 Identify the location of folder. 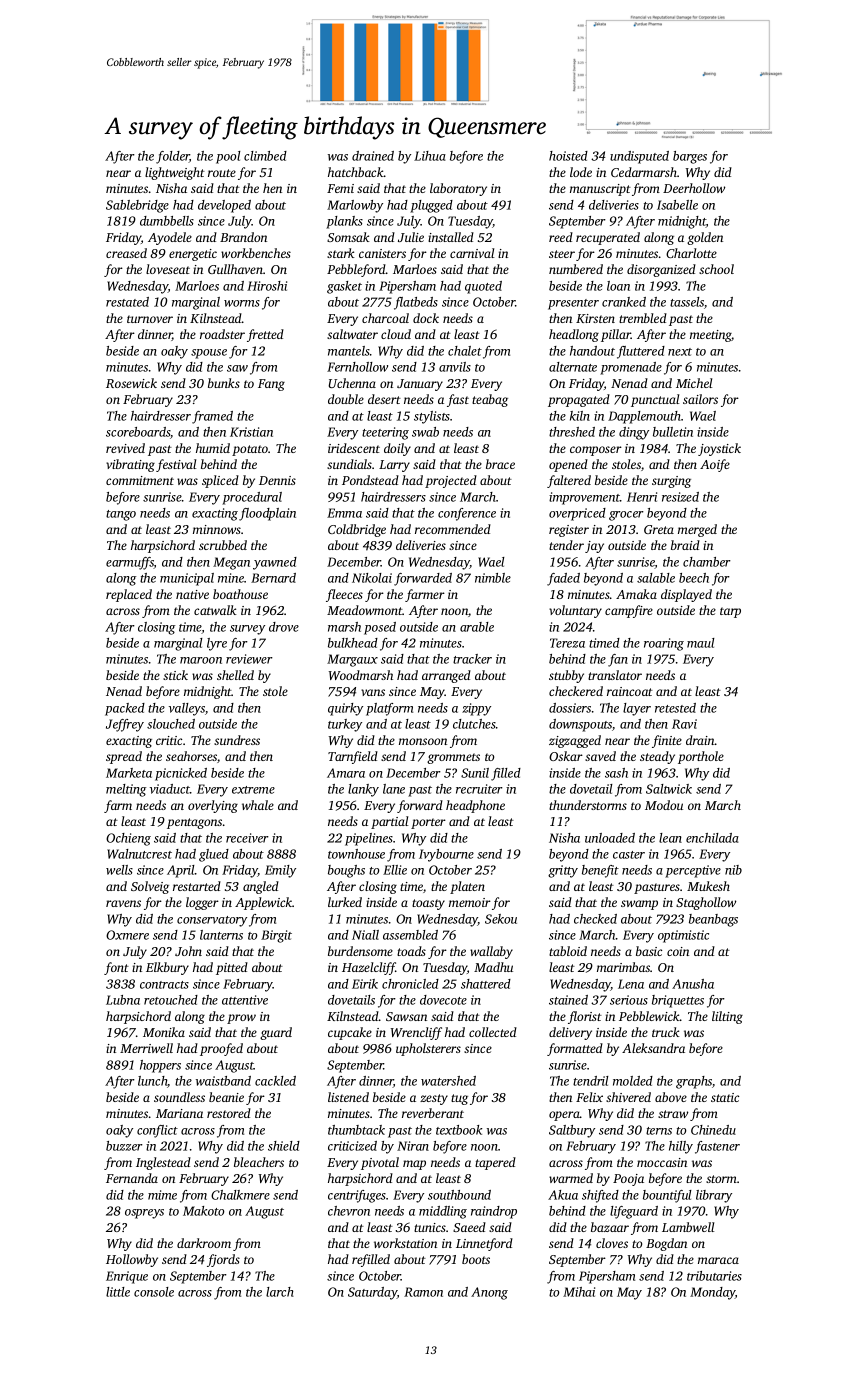
(173, 157).
